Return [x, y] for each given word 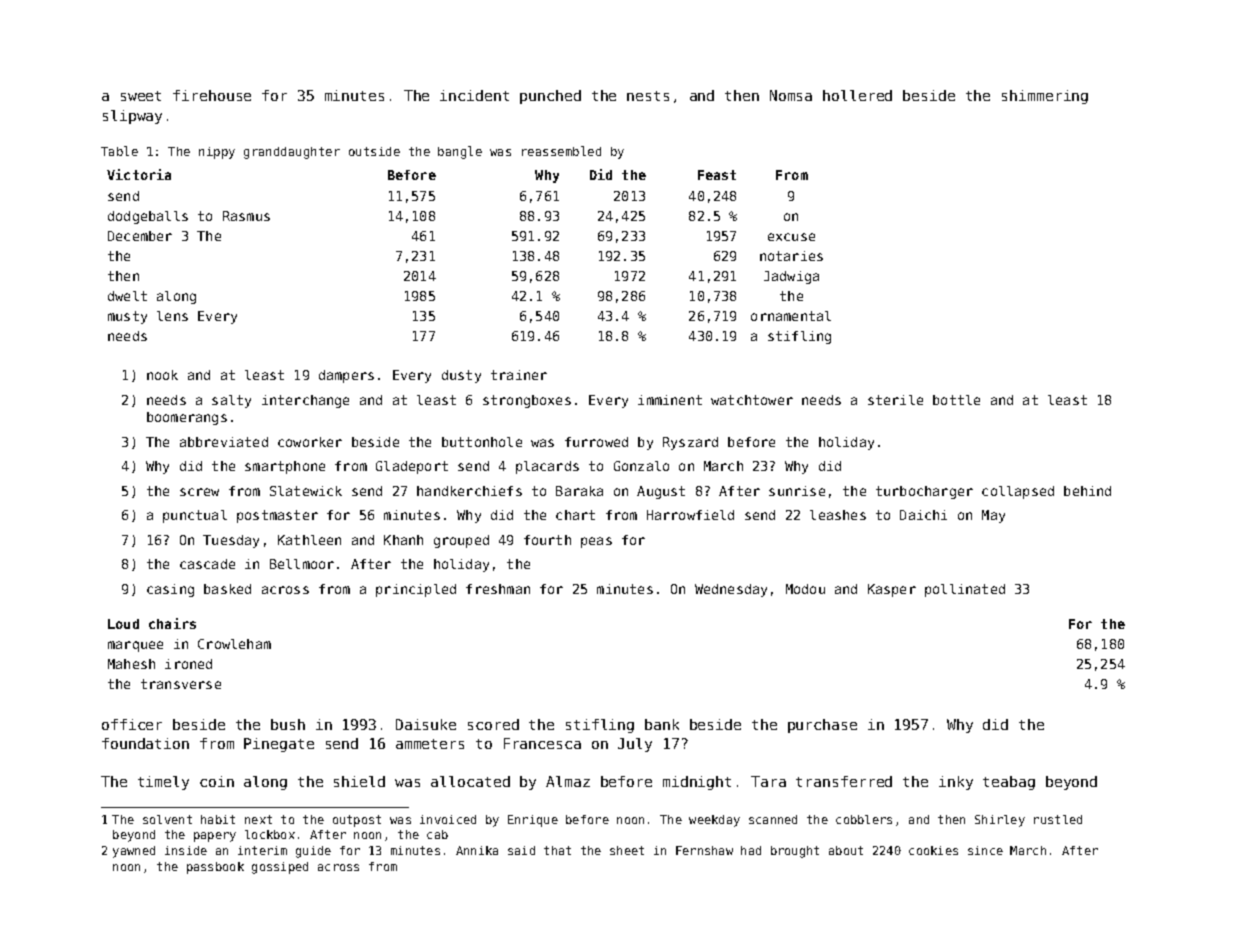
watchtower [752, 400]
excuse [791, 237]
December [140, 236]
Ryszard [690, 443]
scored [493, 724]
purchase [822, 726]
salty [231, 401]
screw [199, 492]
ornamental [791, 316]
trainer [519, 375]
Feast [717, 175]
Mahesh [131, 664]
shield [359, 781]
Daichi [923, 515]
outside [374, 151]
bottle [956, 400]
